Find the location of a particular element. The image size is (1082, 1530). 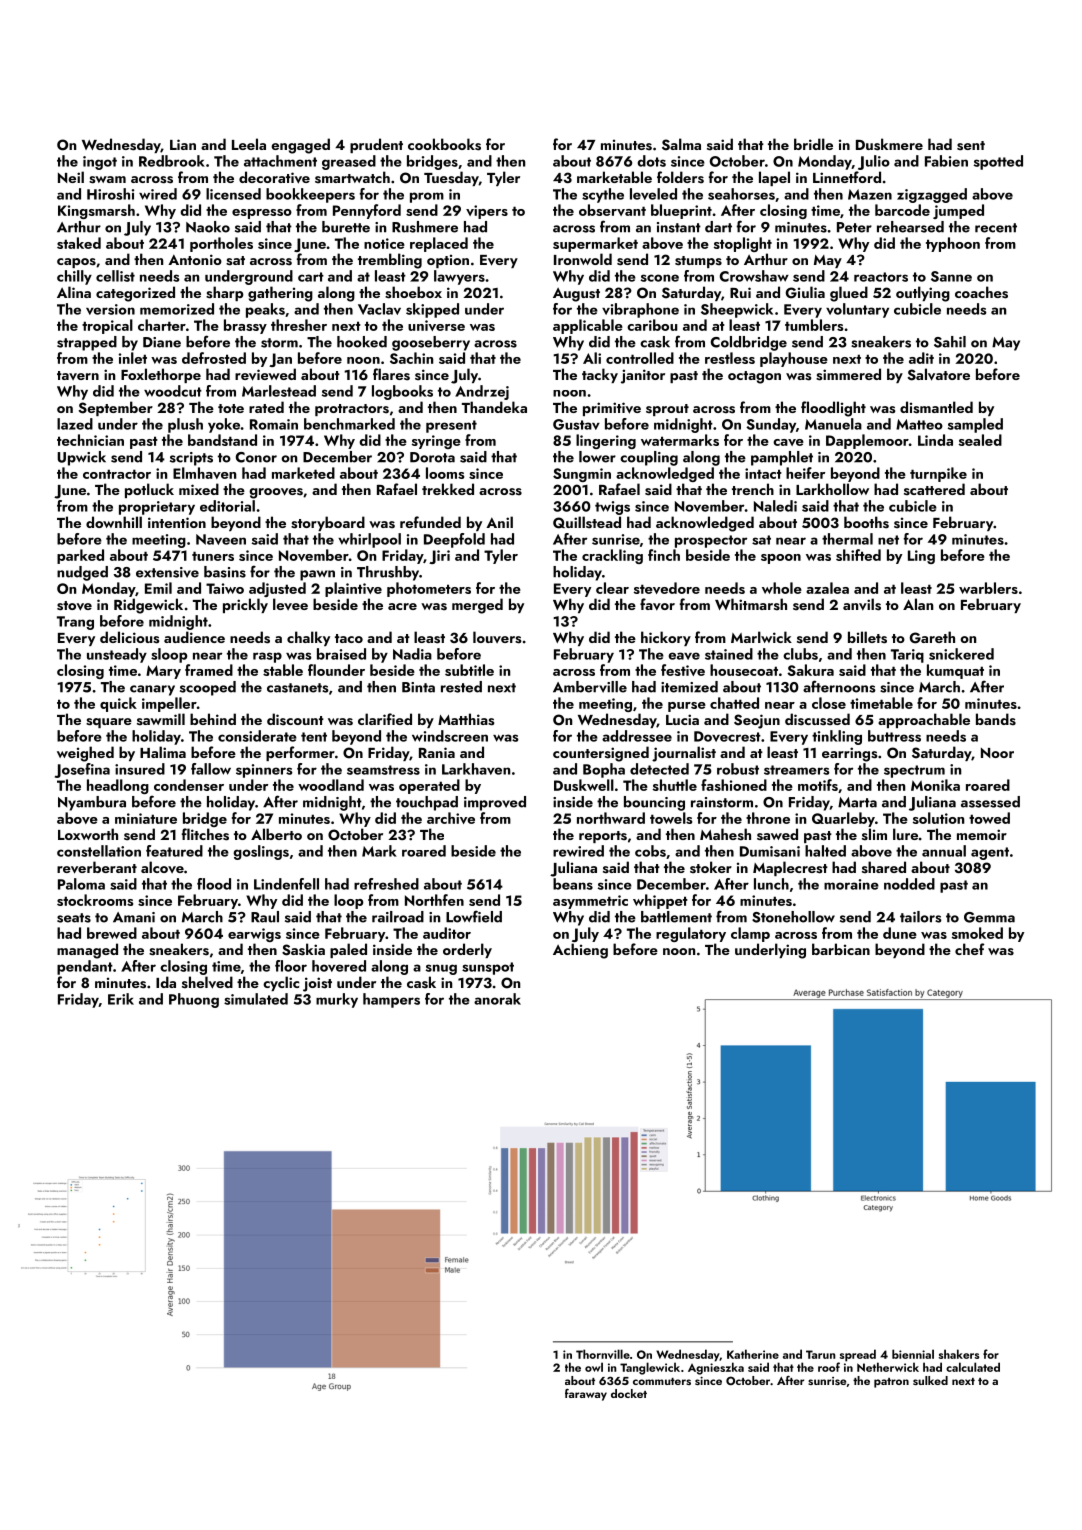

Raul is located at coordinates (265, 917).
